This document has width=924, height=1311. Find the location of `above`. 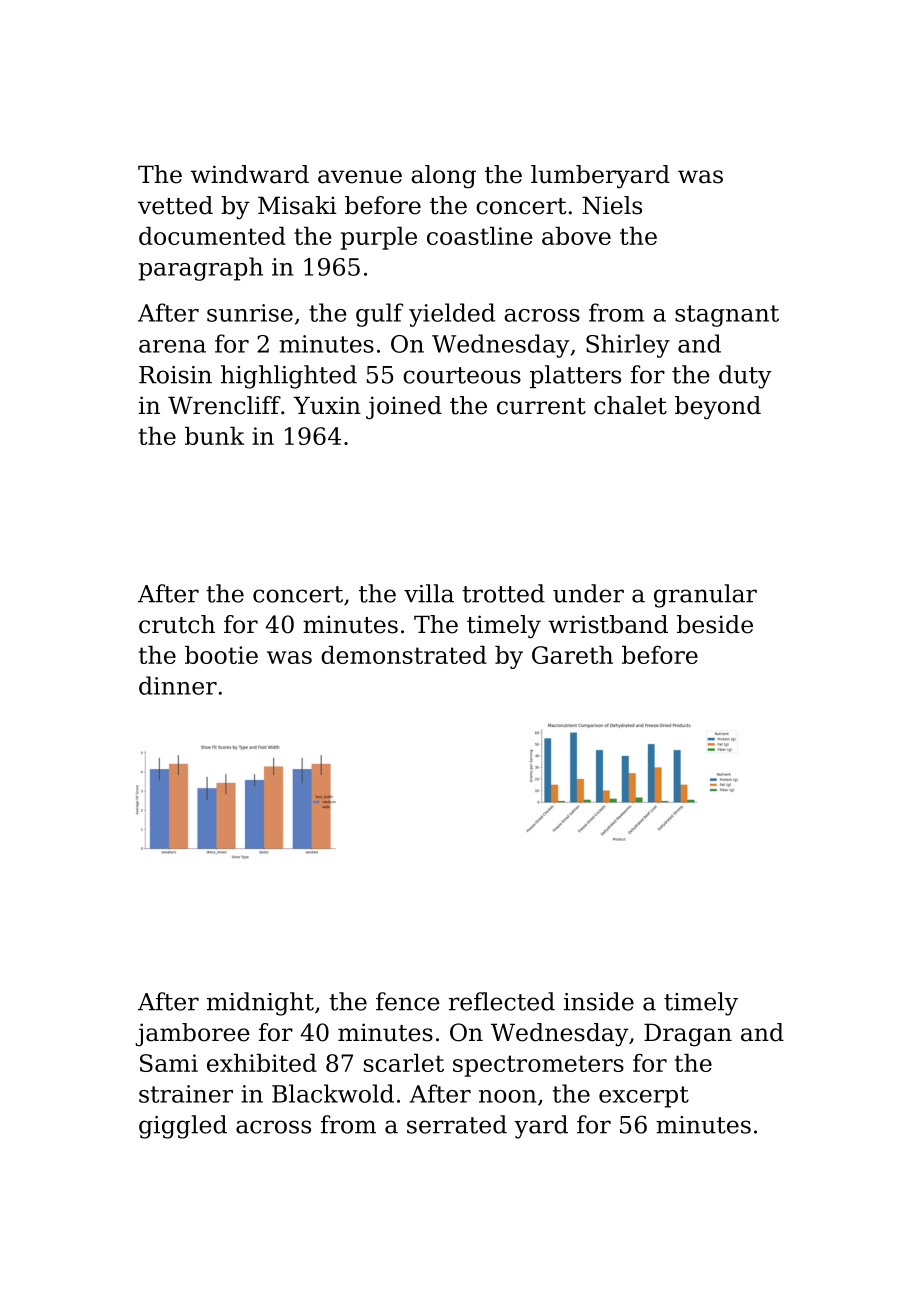

above is located at coordinates (576, 236).
